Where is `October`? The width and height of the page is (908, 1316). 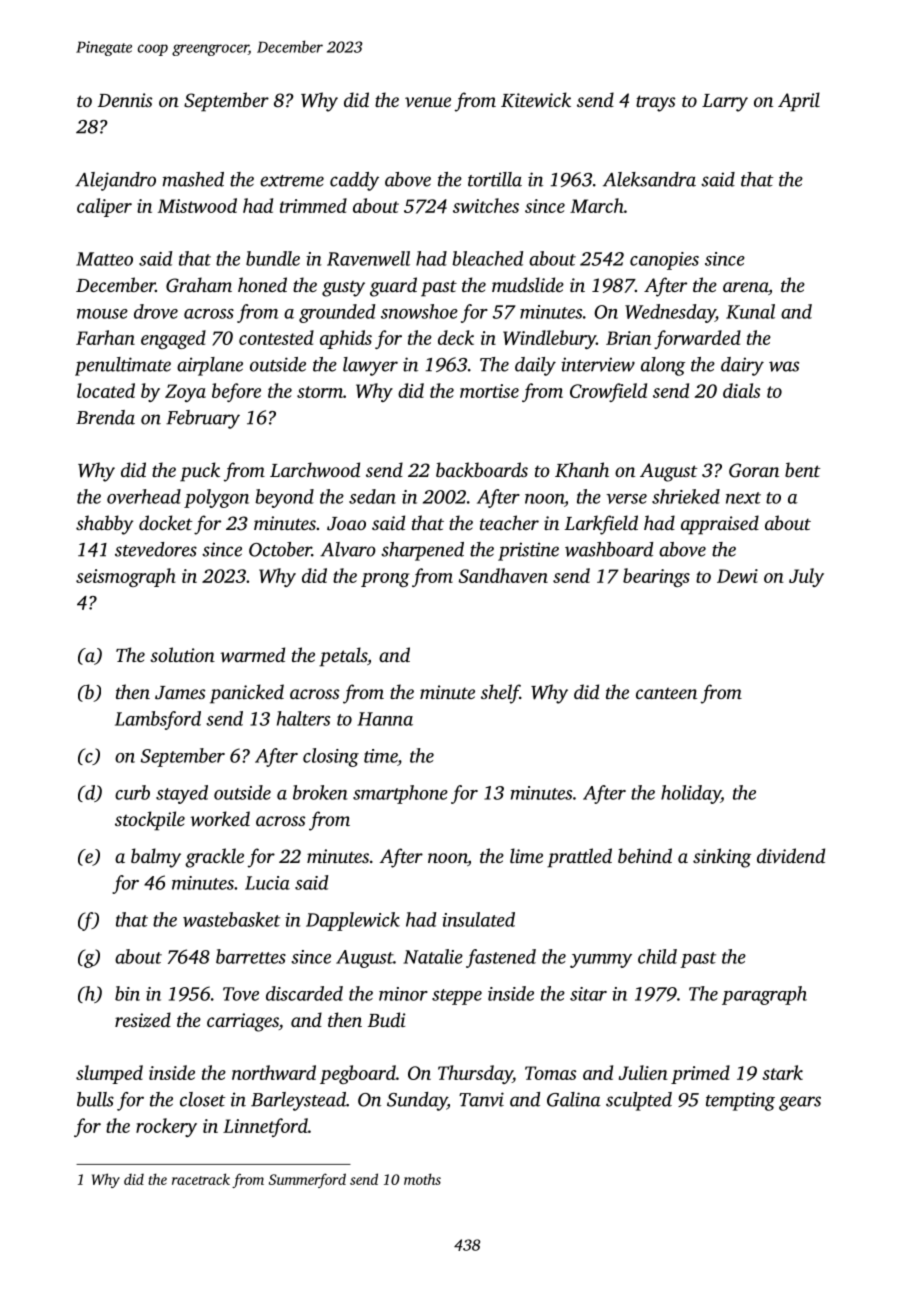
October is located at coordinates (280, 549).
